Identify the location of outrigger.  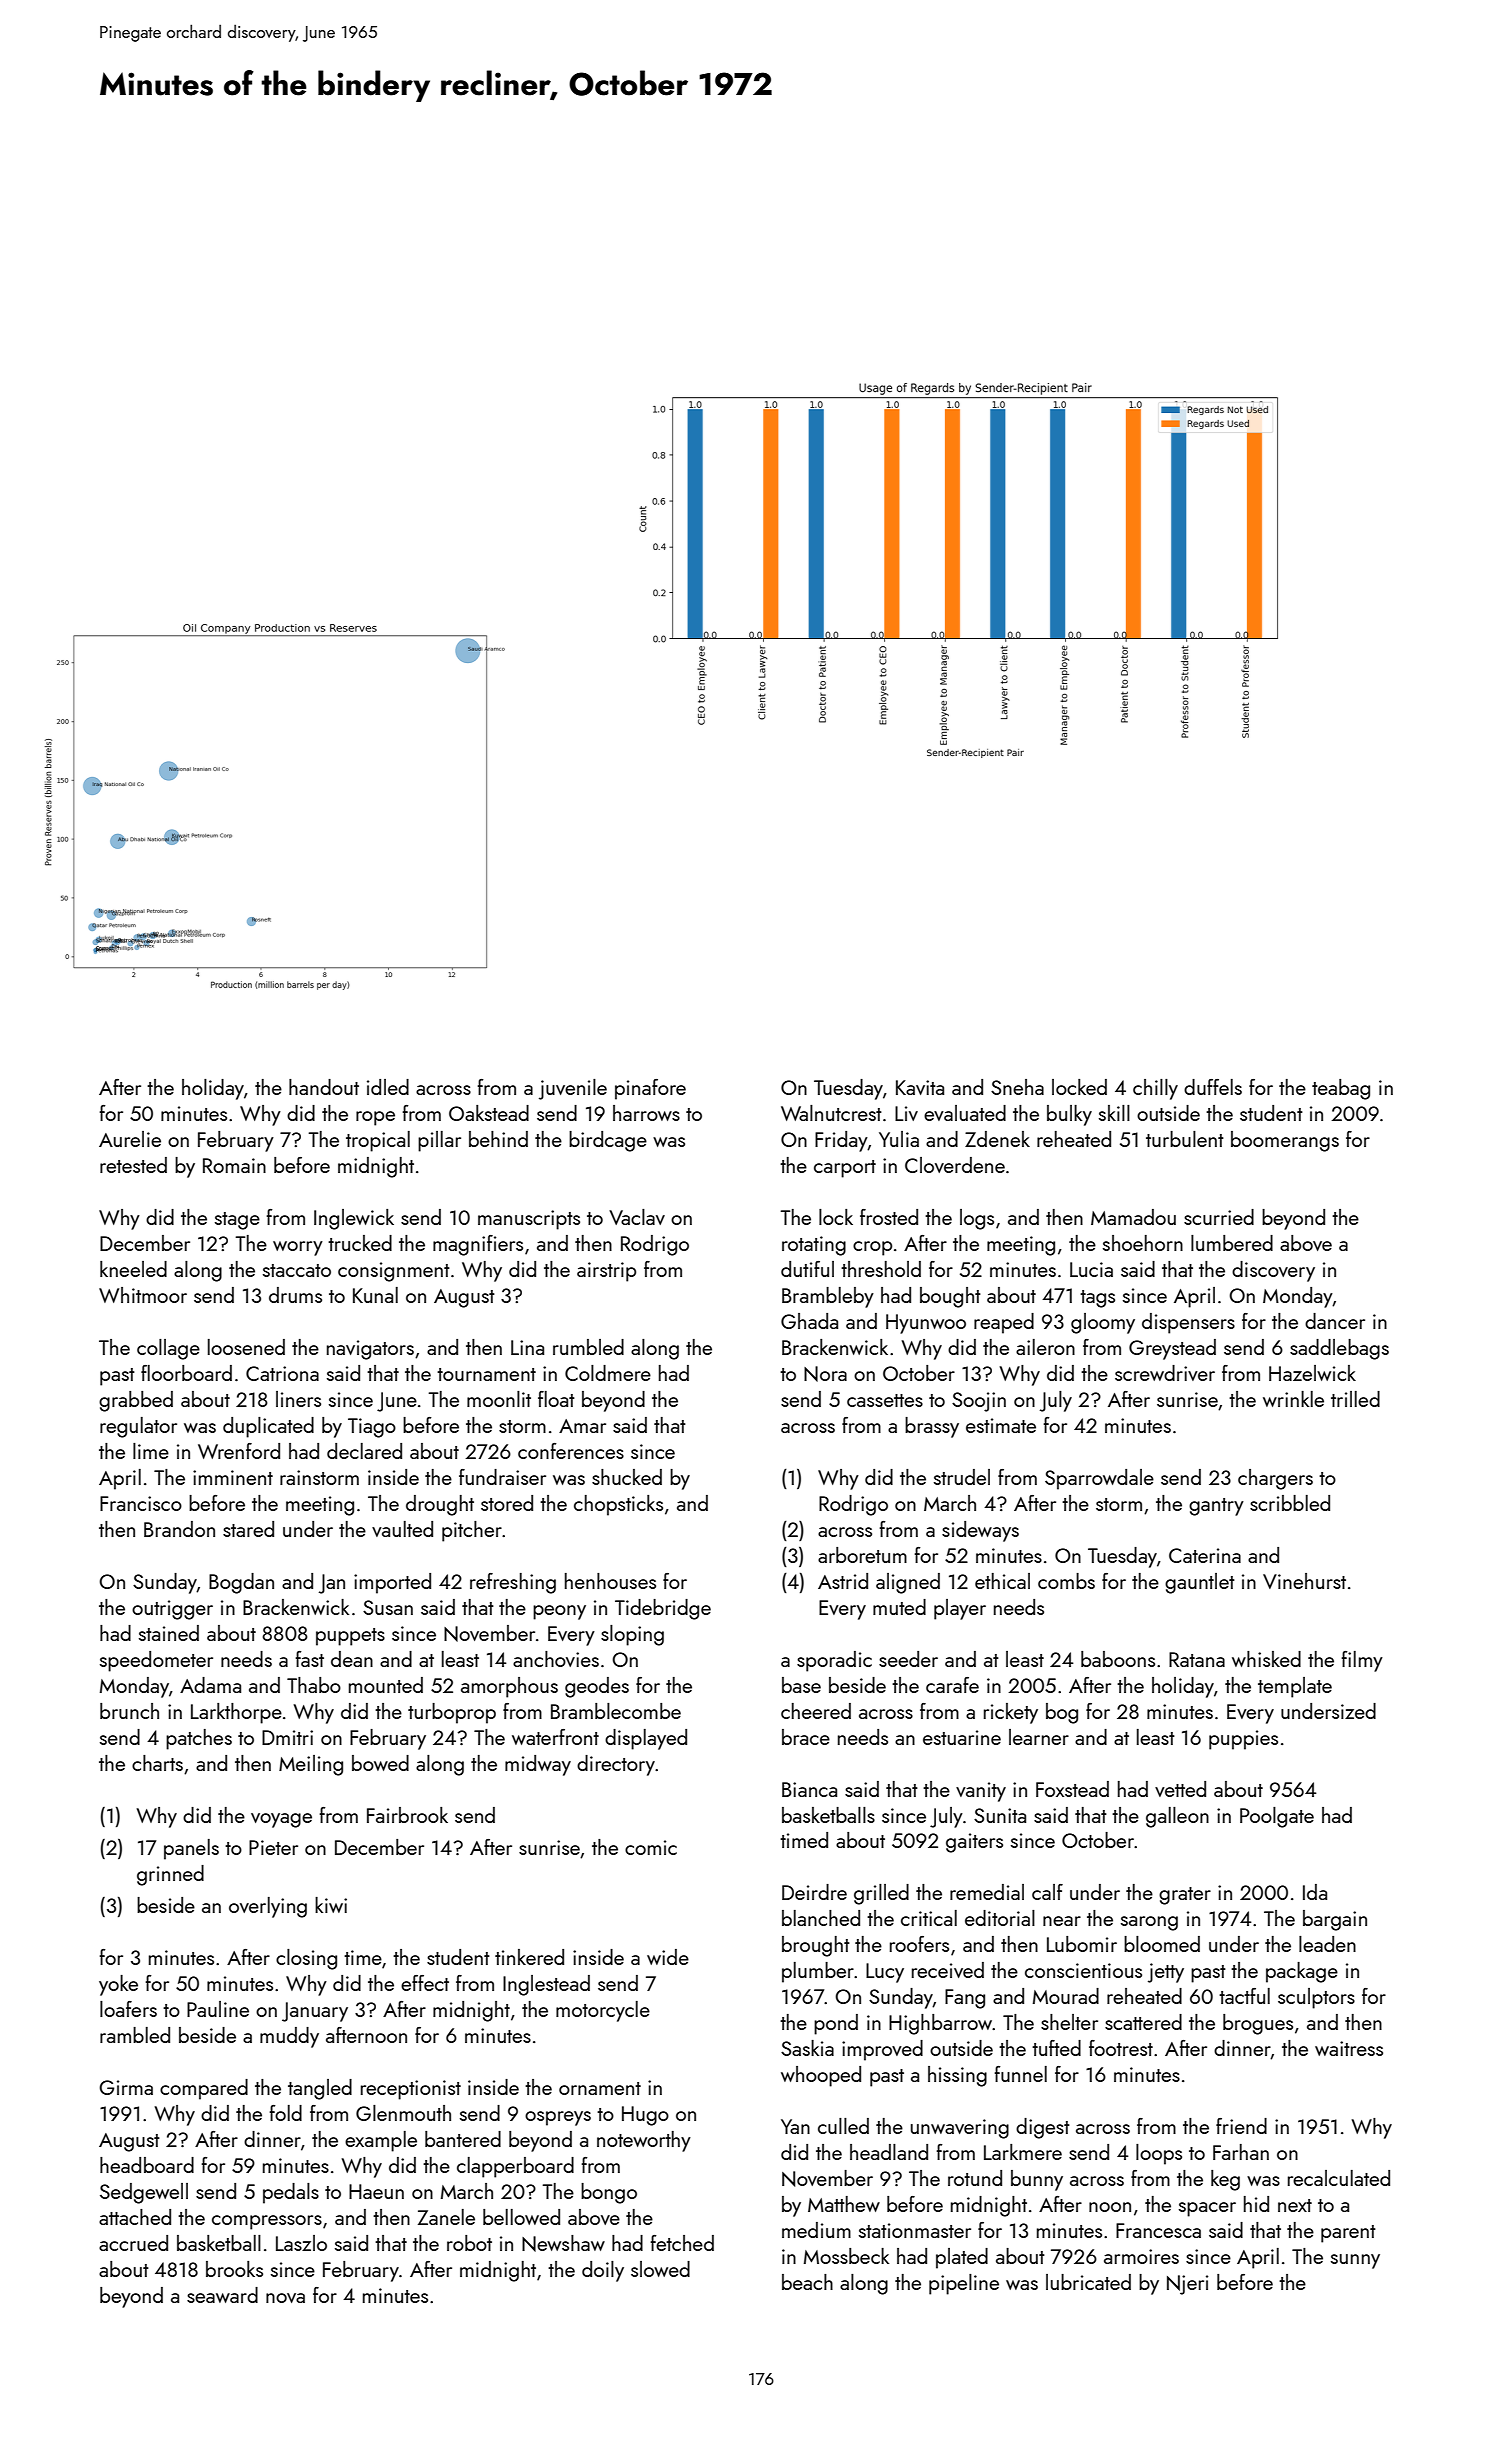
(172, 1610).
